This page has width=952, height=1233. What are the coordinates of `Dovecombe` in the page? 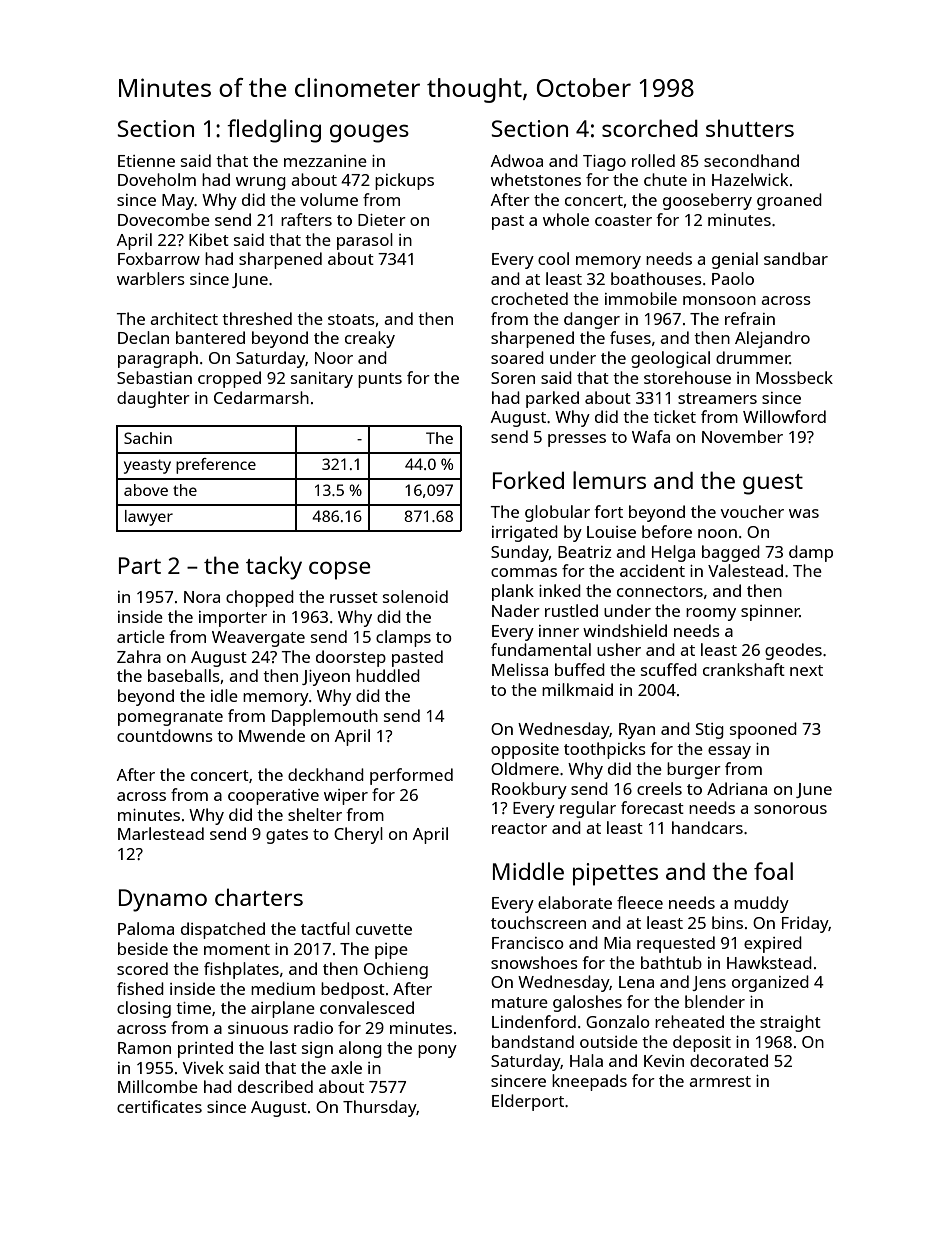 It's located at (164, 219).
